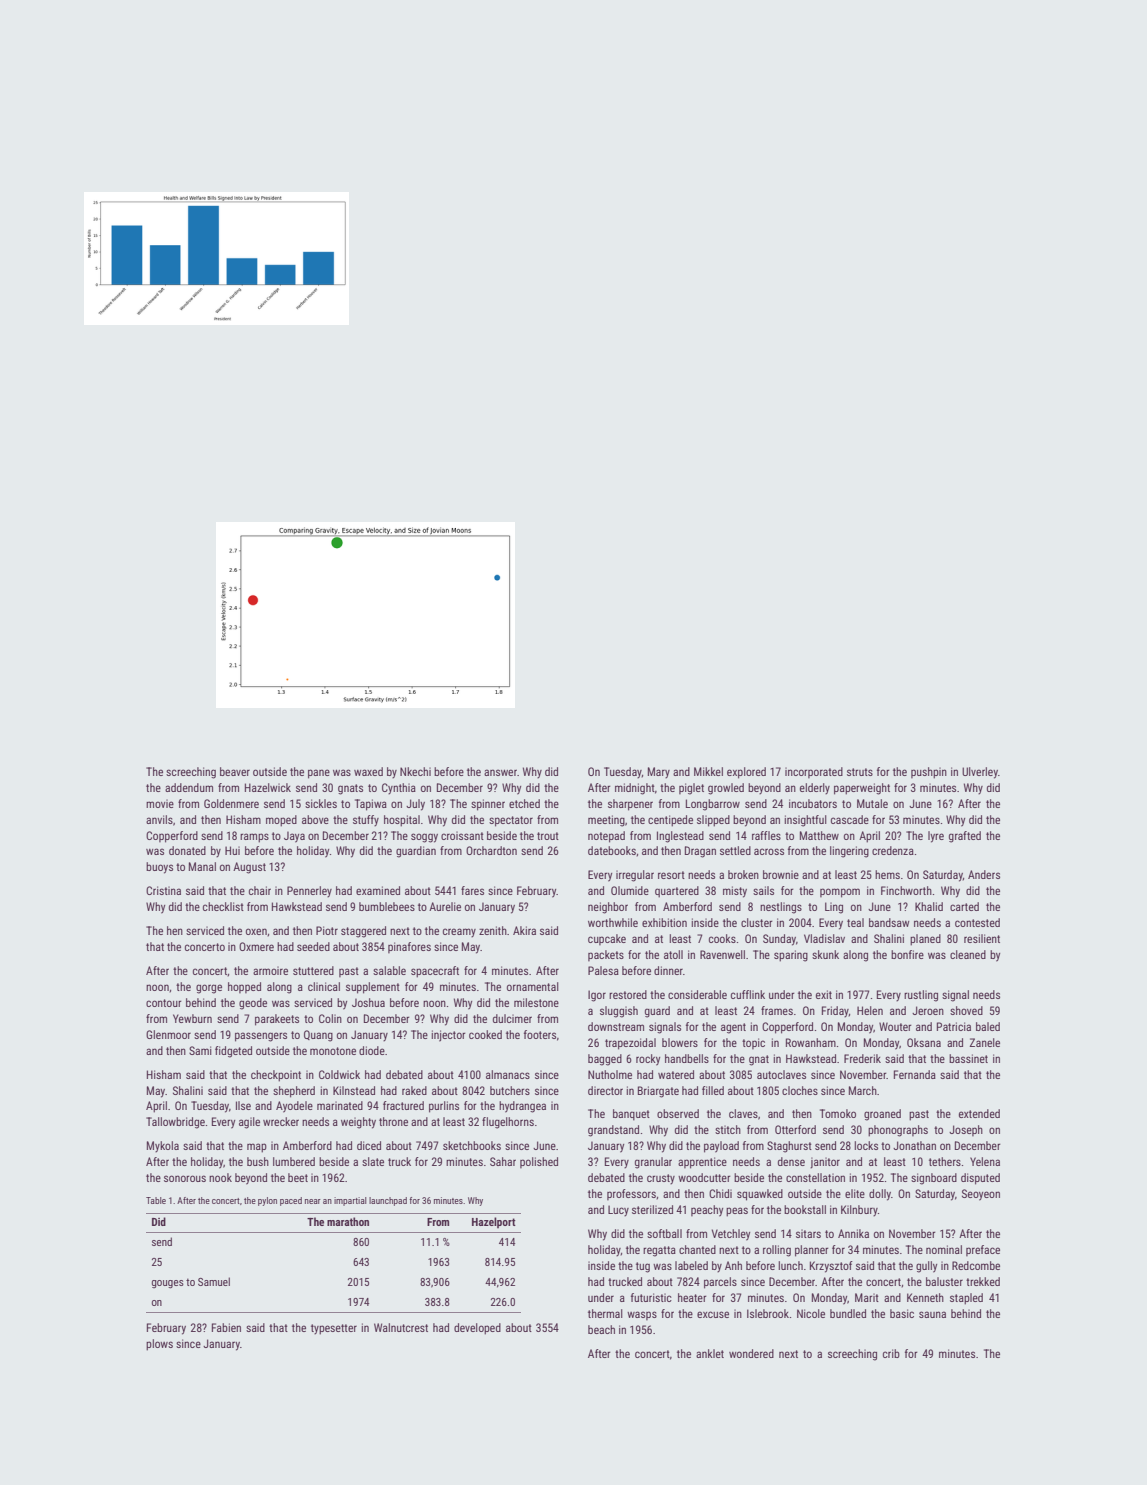 The image size is (1147, 1485). What do you see at coordinates (813, 803) in the image?
I see `incubators` at bounding box center [813, 803].
